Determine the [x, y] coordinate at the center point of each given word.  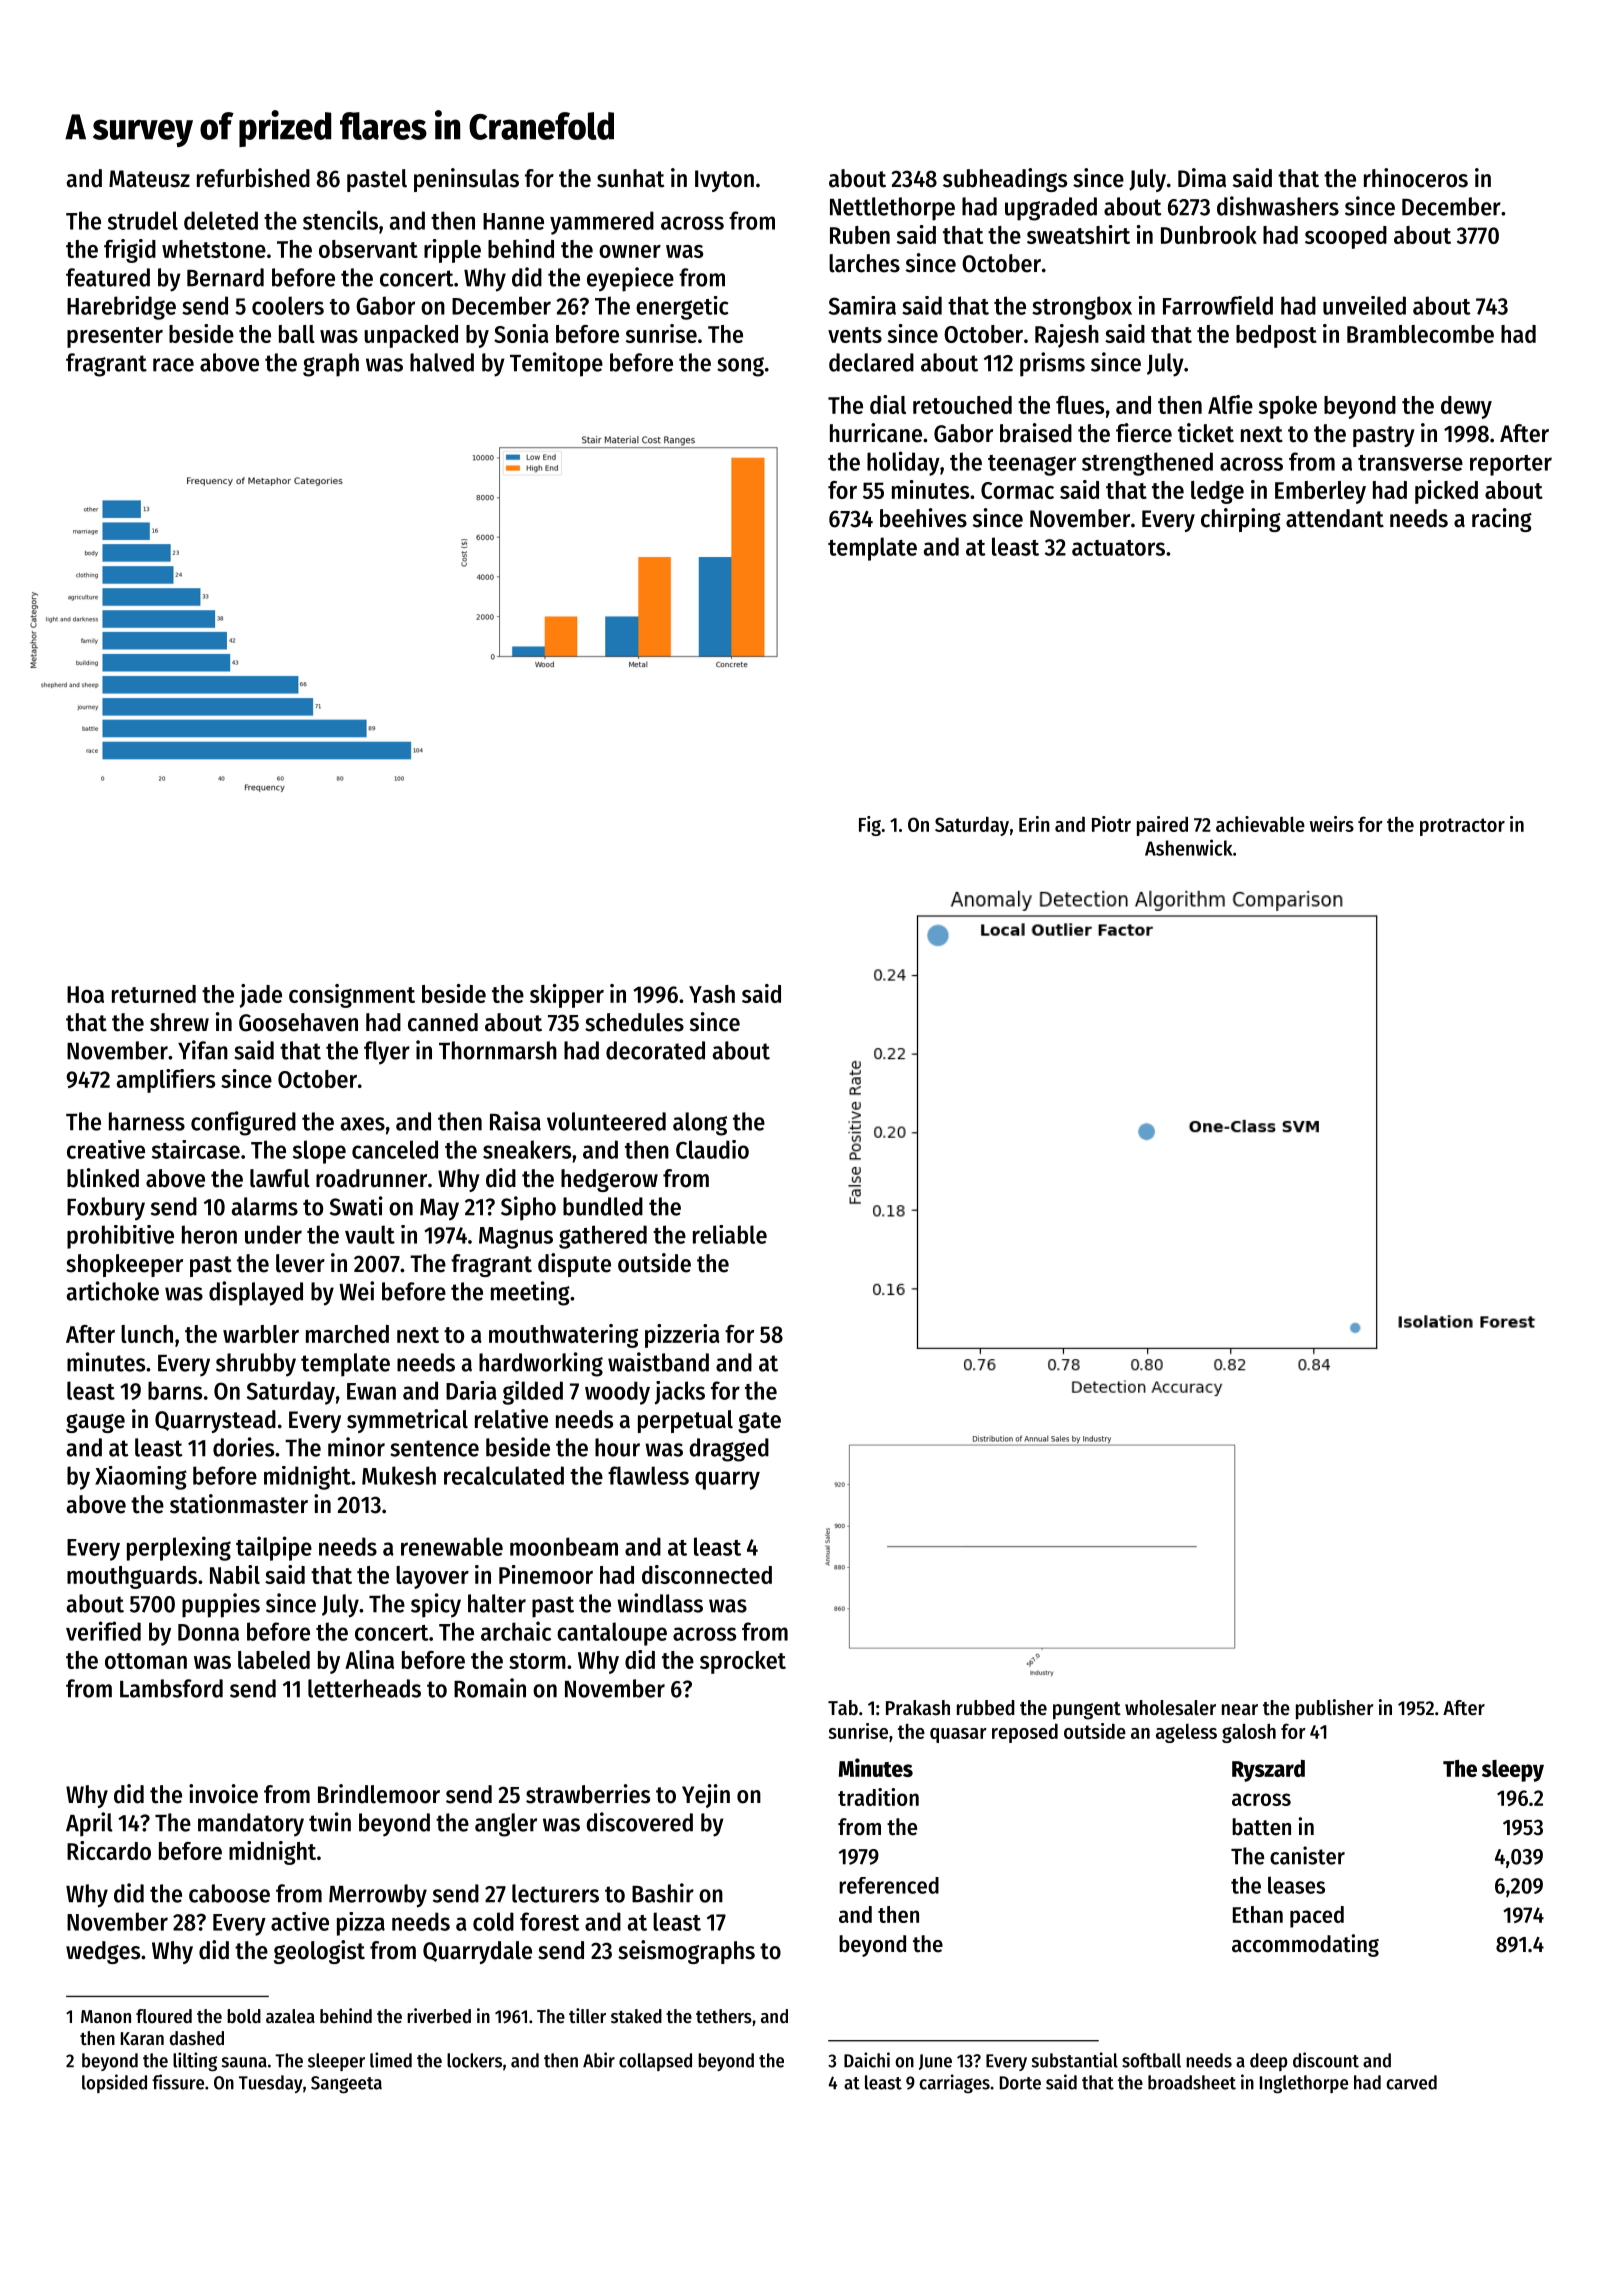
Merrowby [378, 1896]
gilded [533, 1393]
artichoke [112, 1291]
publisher [1335, 1709]
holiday [903, 463]
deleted [221, 220]
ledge [1217, 492]
